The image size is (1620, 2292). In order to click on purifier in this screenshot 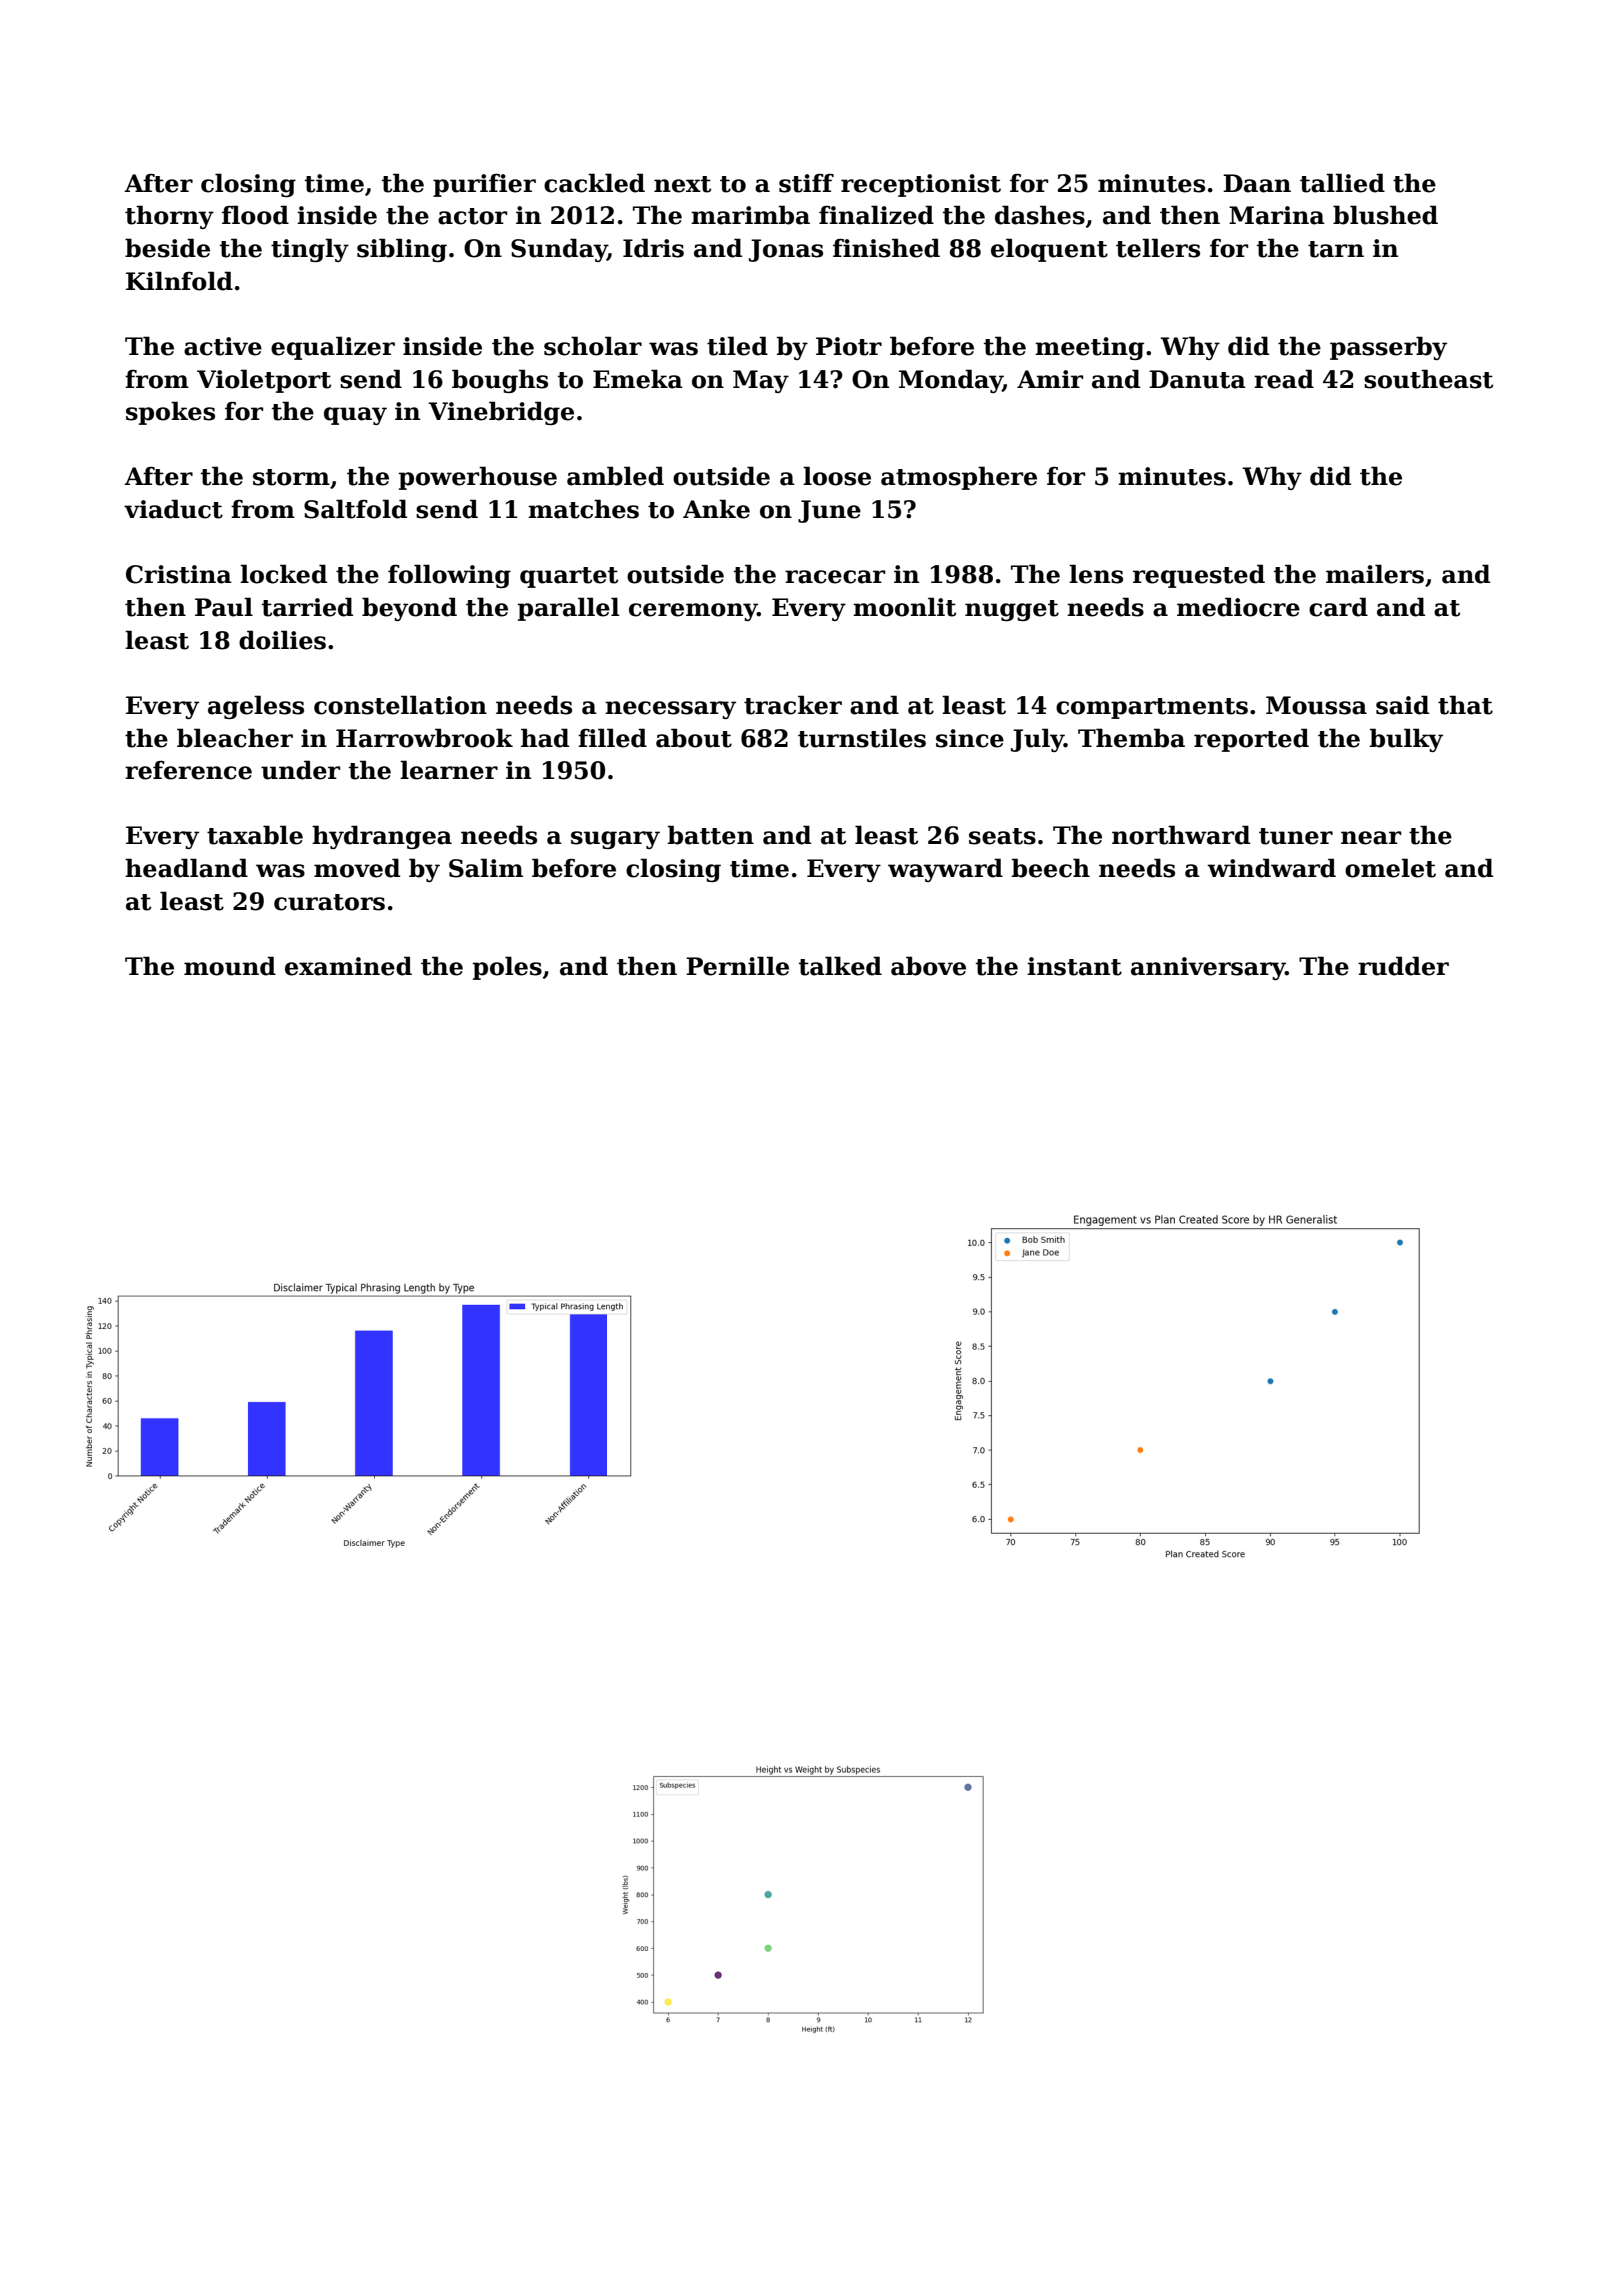, I will do `click(484, 185)`.
